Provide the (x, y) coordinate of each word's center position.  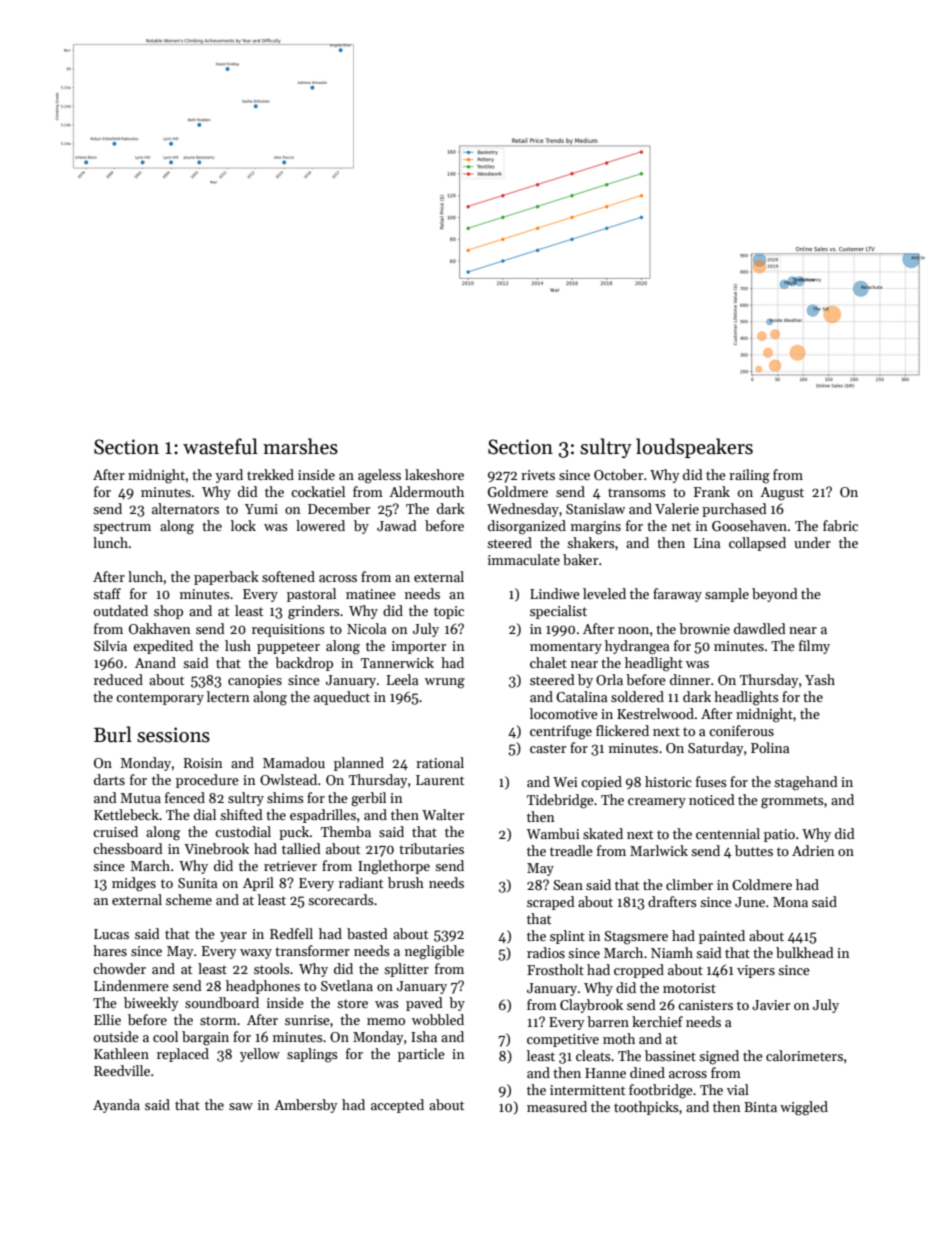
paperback (226, 578)
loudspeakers (694, 448)
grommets (792, 802)
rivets (538, 475)
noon (633, 630)
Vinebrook (216, 848)
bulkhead (805, 952)
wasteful (220, 446)
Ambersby (306, 1106)
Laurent (440, 780)
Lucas (111, 934)
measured (557, 1106)
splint (567, 937)
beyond (775, 595)
